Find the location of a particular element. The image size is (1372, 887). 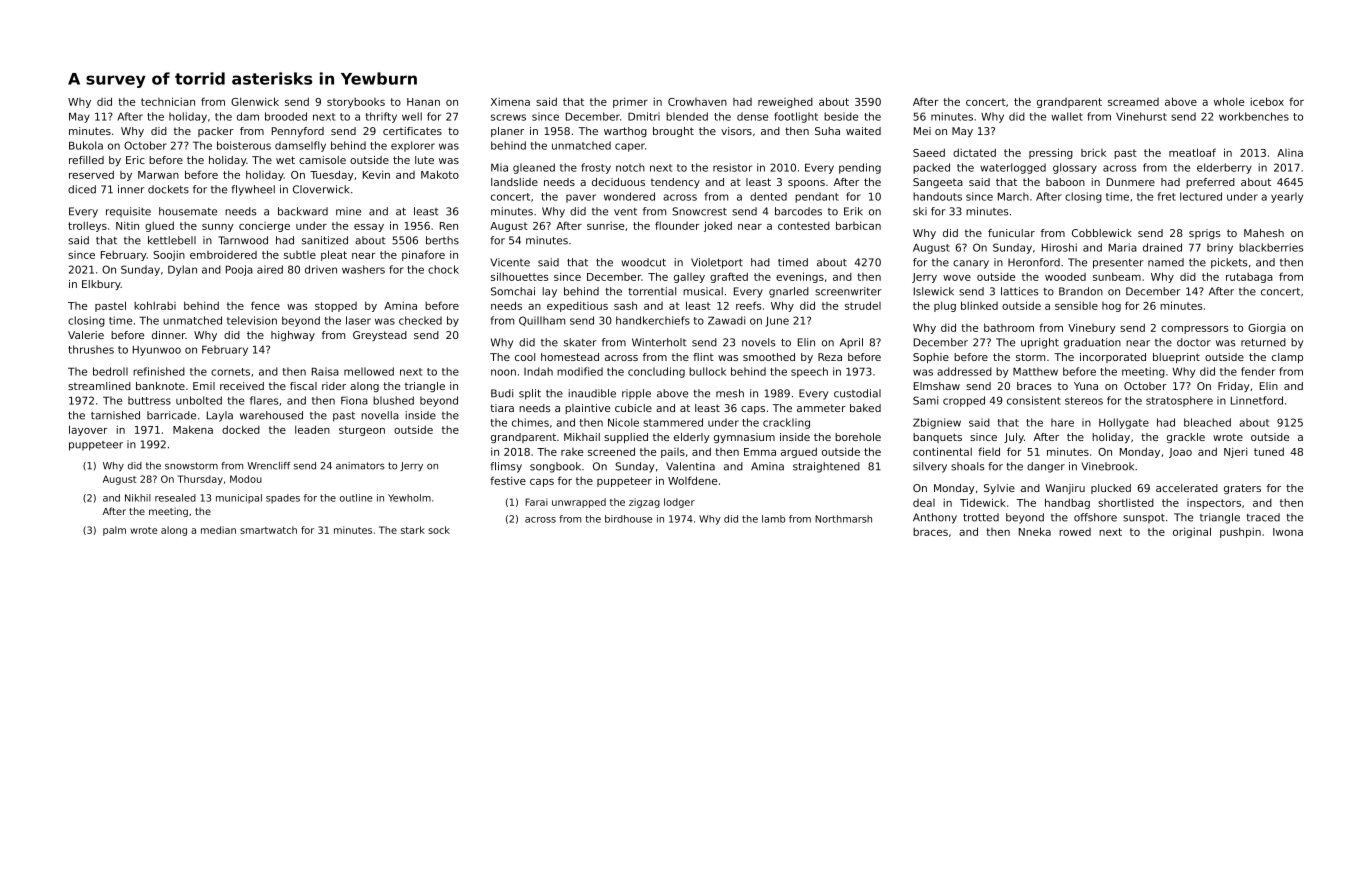

housemate is located at coordinates (188, 211).
